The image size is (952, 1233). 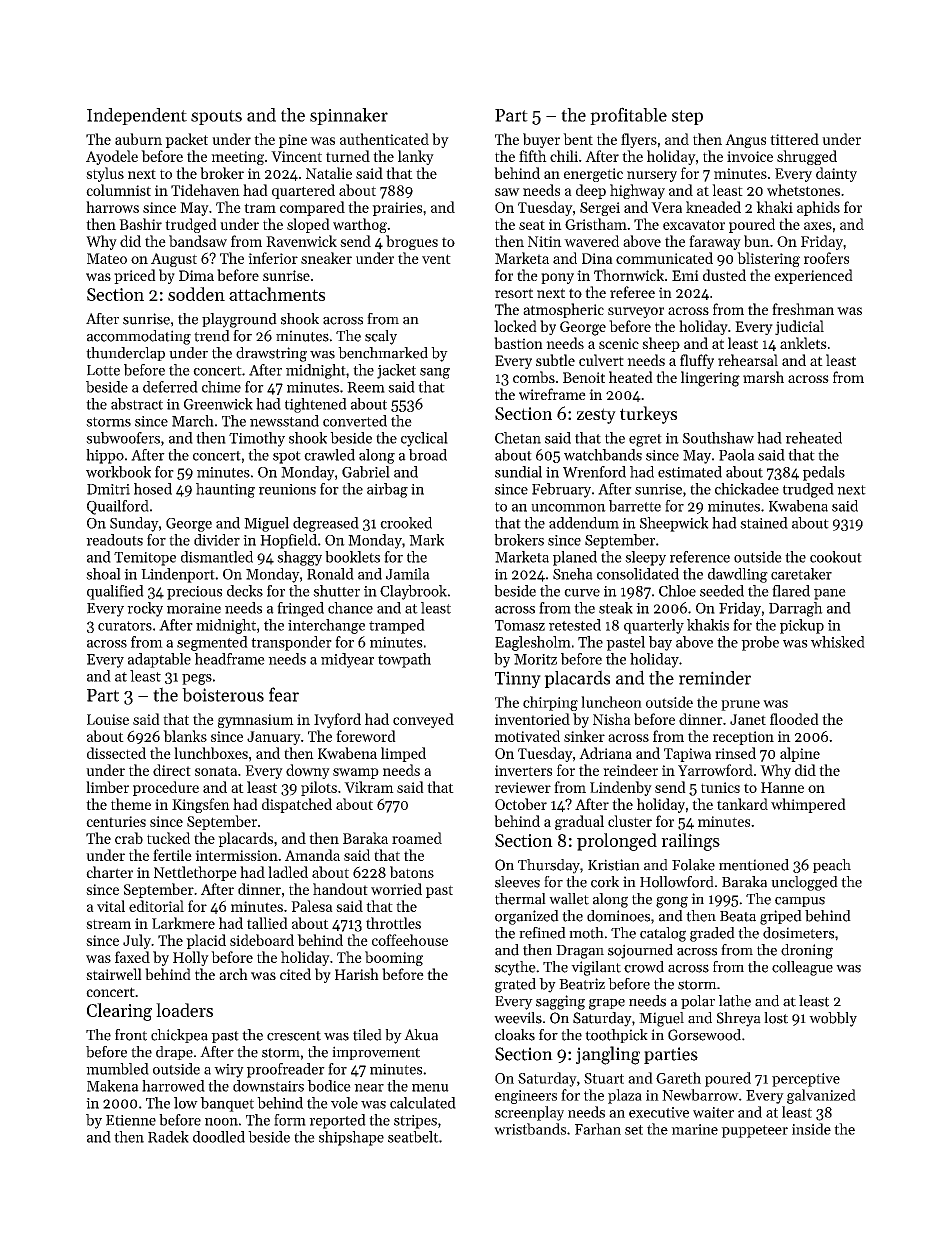 What do you see at coordinates (413, 592) in the document?
I see `Claybrook` at bounding box center [413, 592].
